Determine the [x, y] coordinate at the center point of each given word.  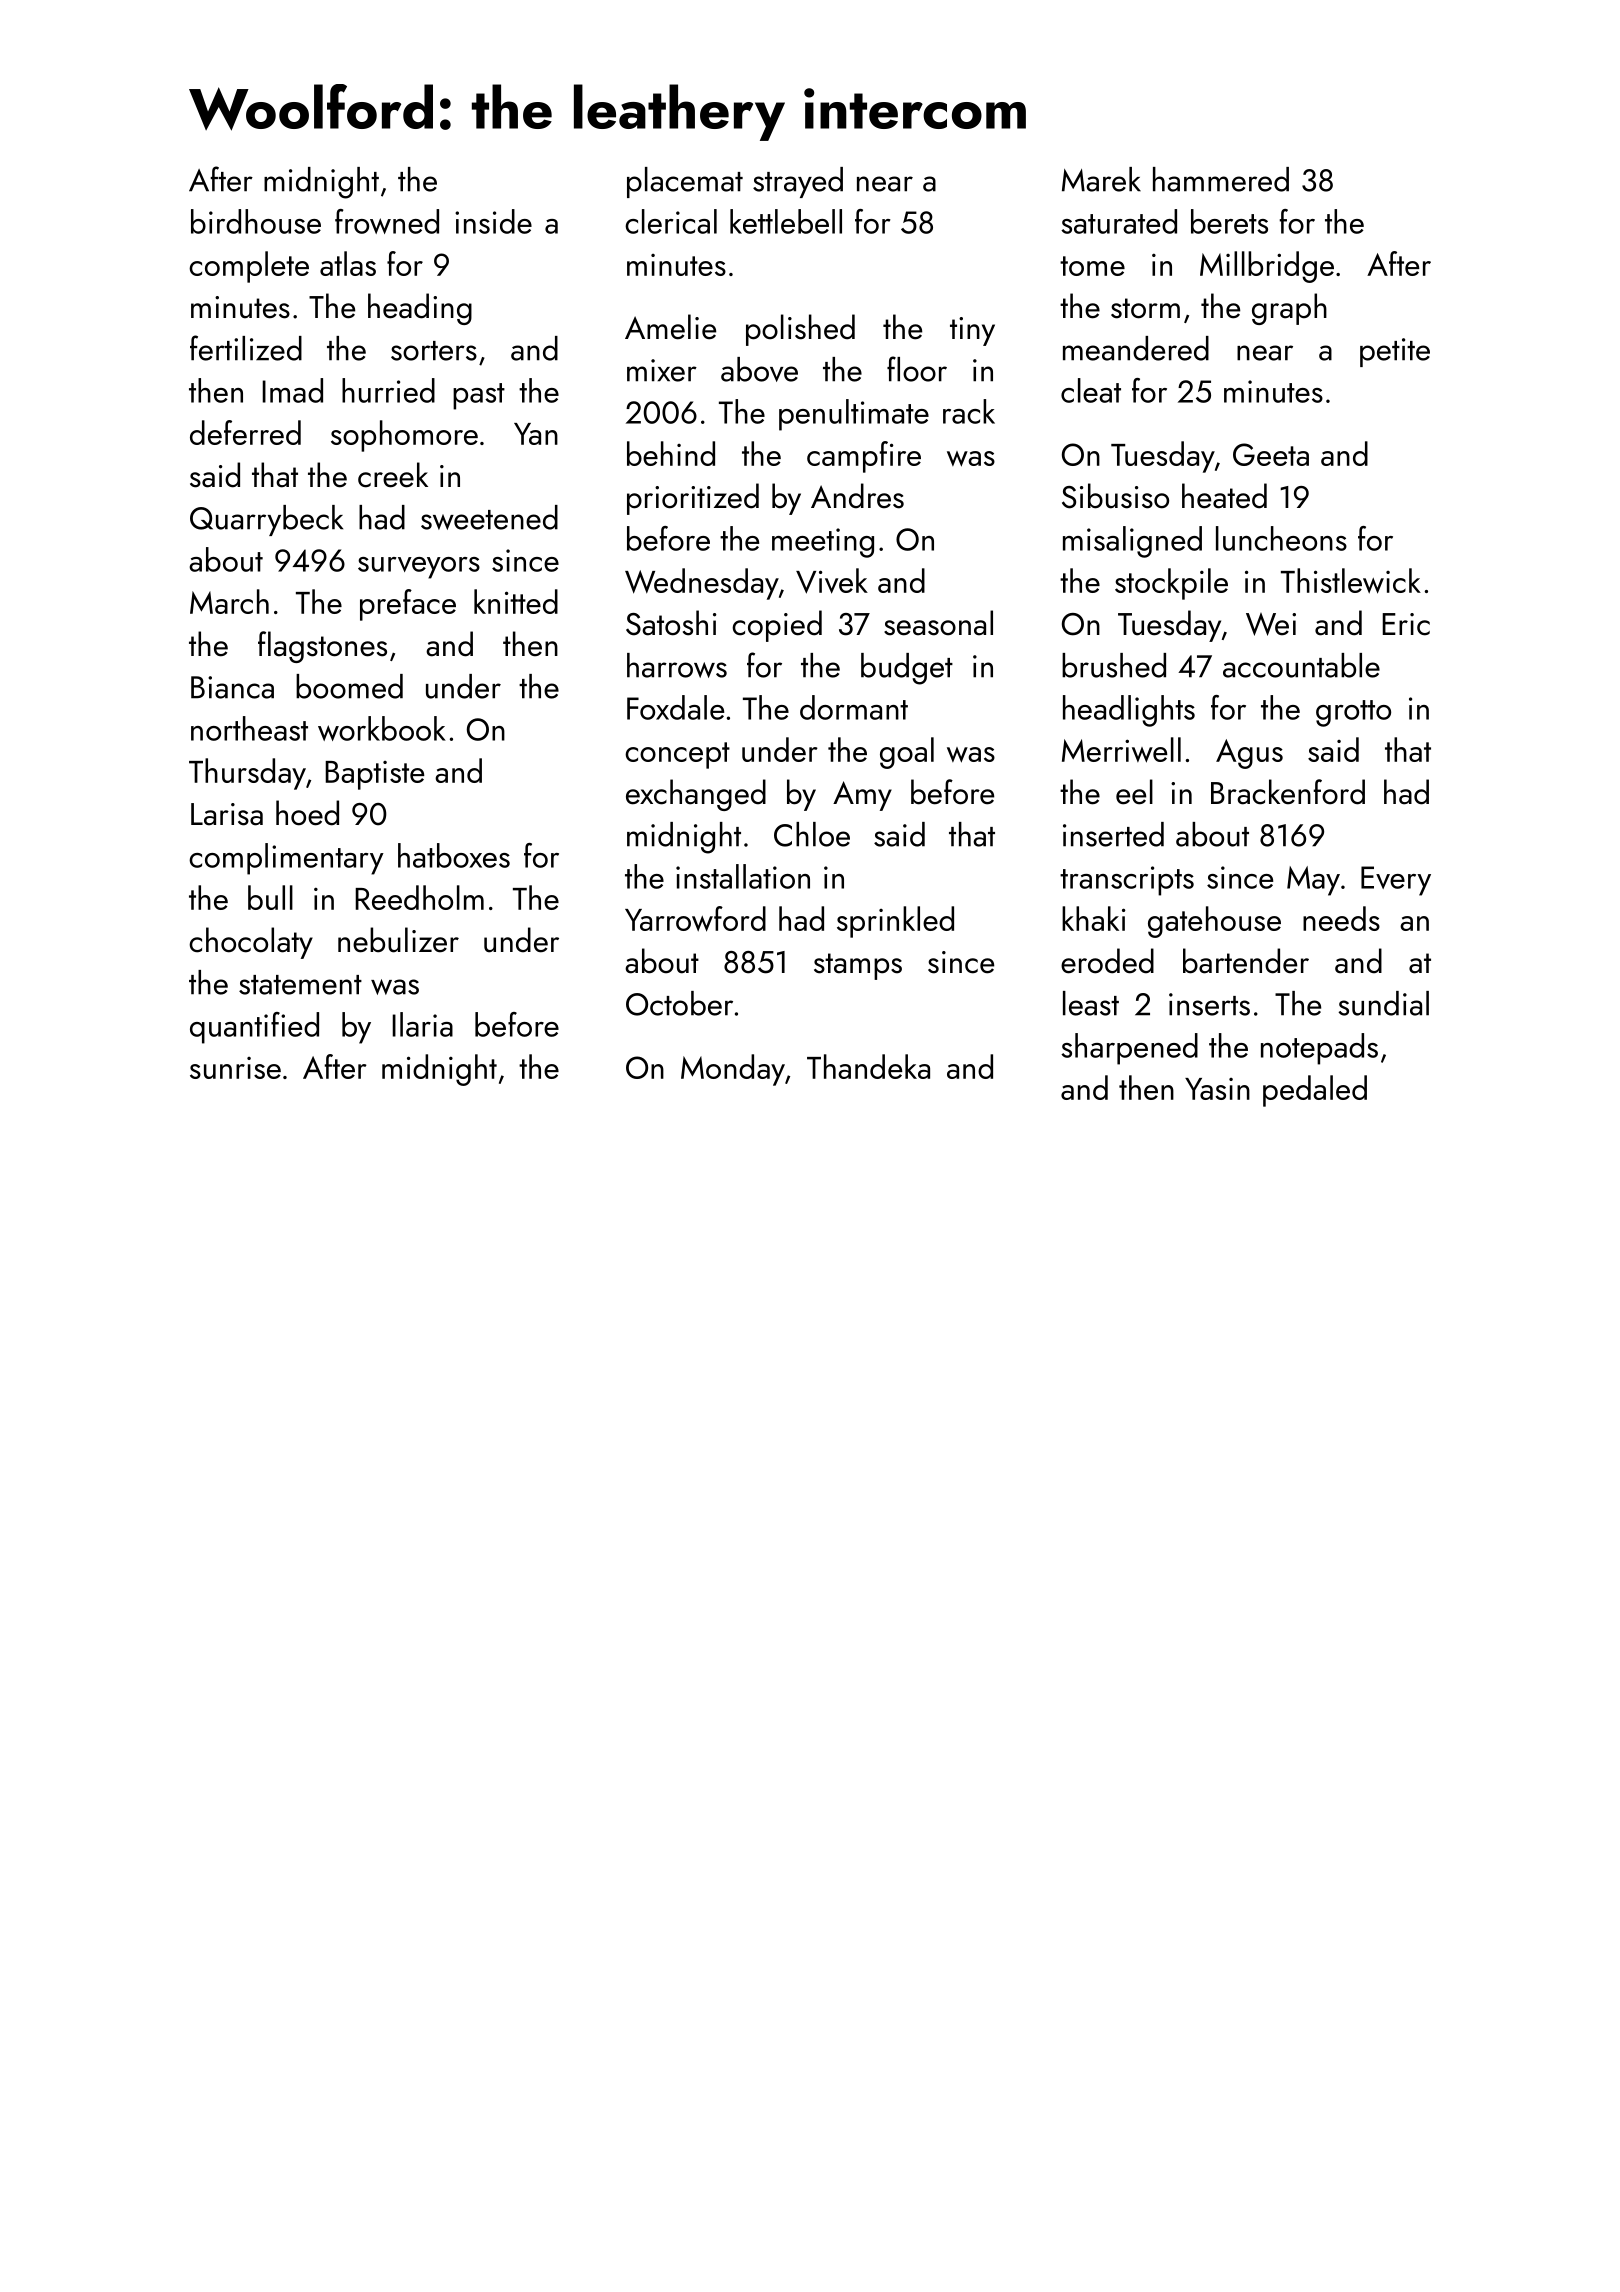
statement [300, 985]
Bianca [232, 687]
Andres [857, 496]
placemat [685, 182]
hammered [1221, 179]
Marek [1101, 179]
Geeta [1271, 454]
